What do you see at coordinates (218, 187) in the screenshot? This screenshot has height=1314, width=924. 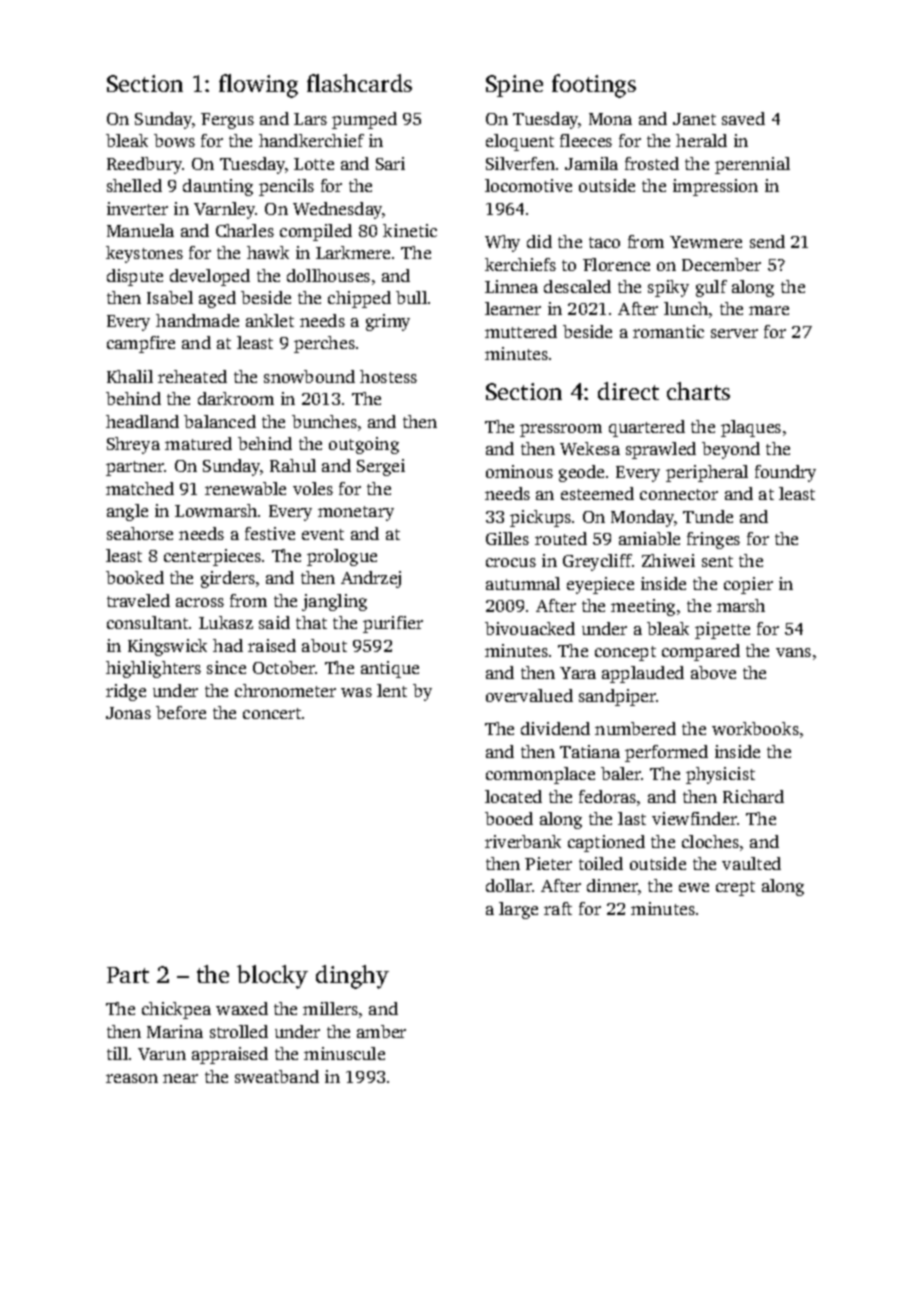 I see `daunting` at bounding box center [218, 187].
